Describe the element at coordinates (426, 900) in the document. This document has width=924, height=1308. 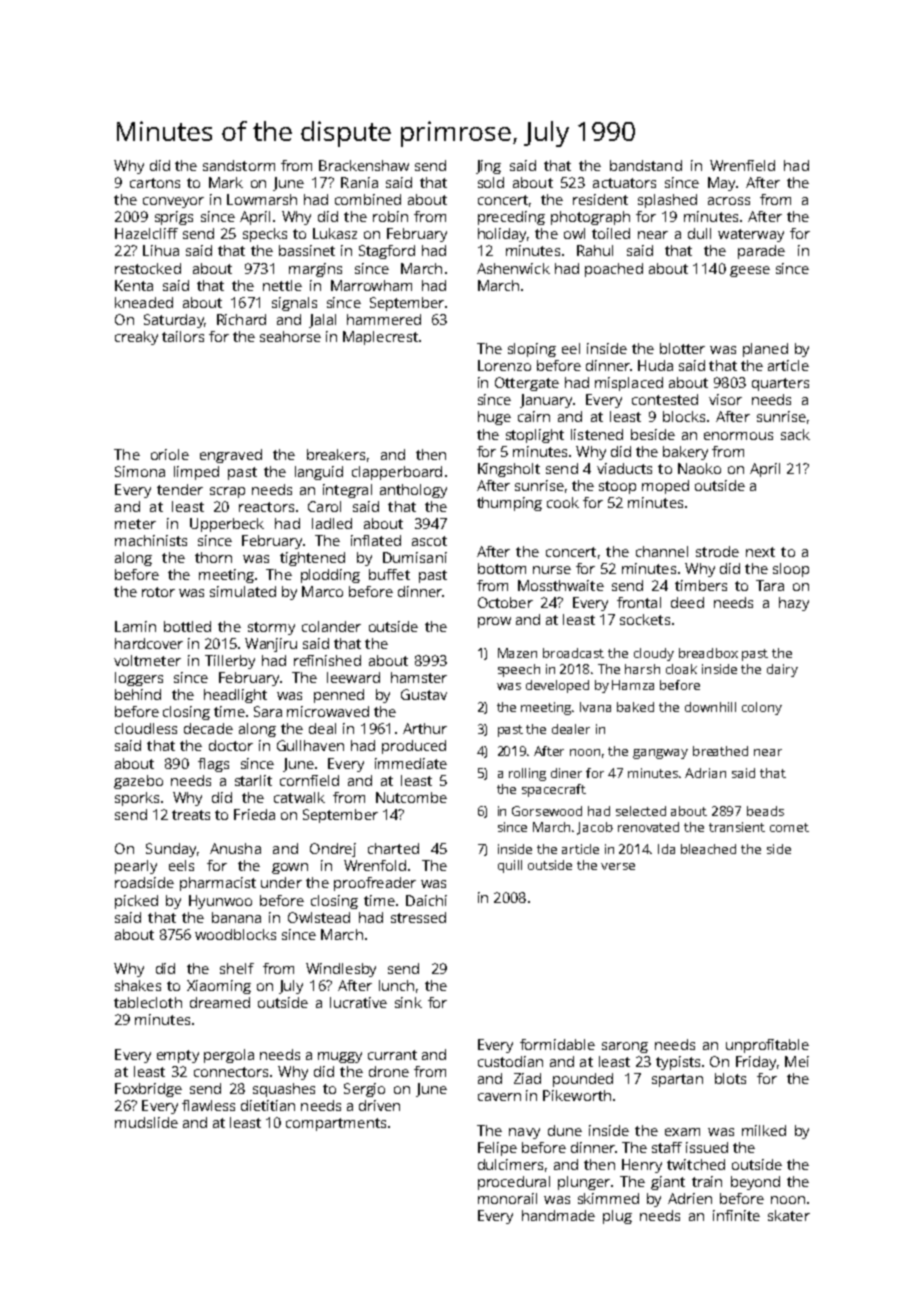
I see `Daichi` at that location.
